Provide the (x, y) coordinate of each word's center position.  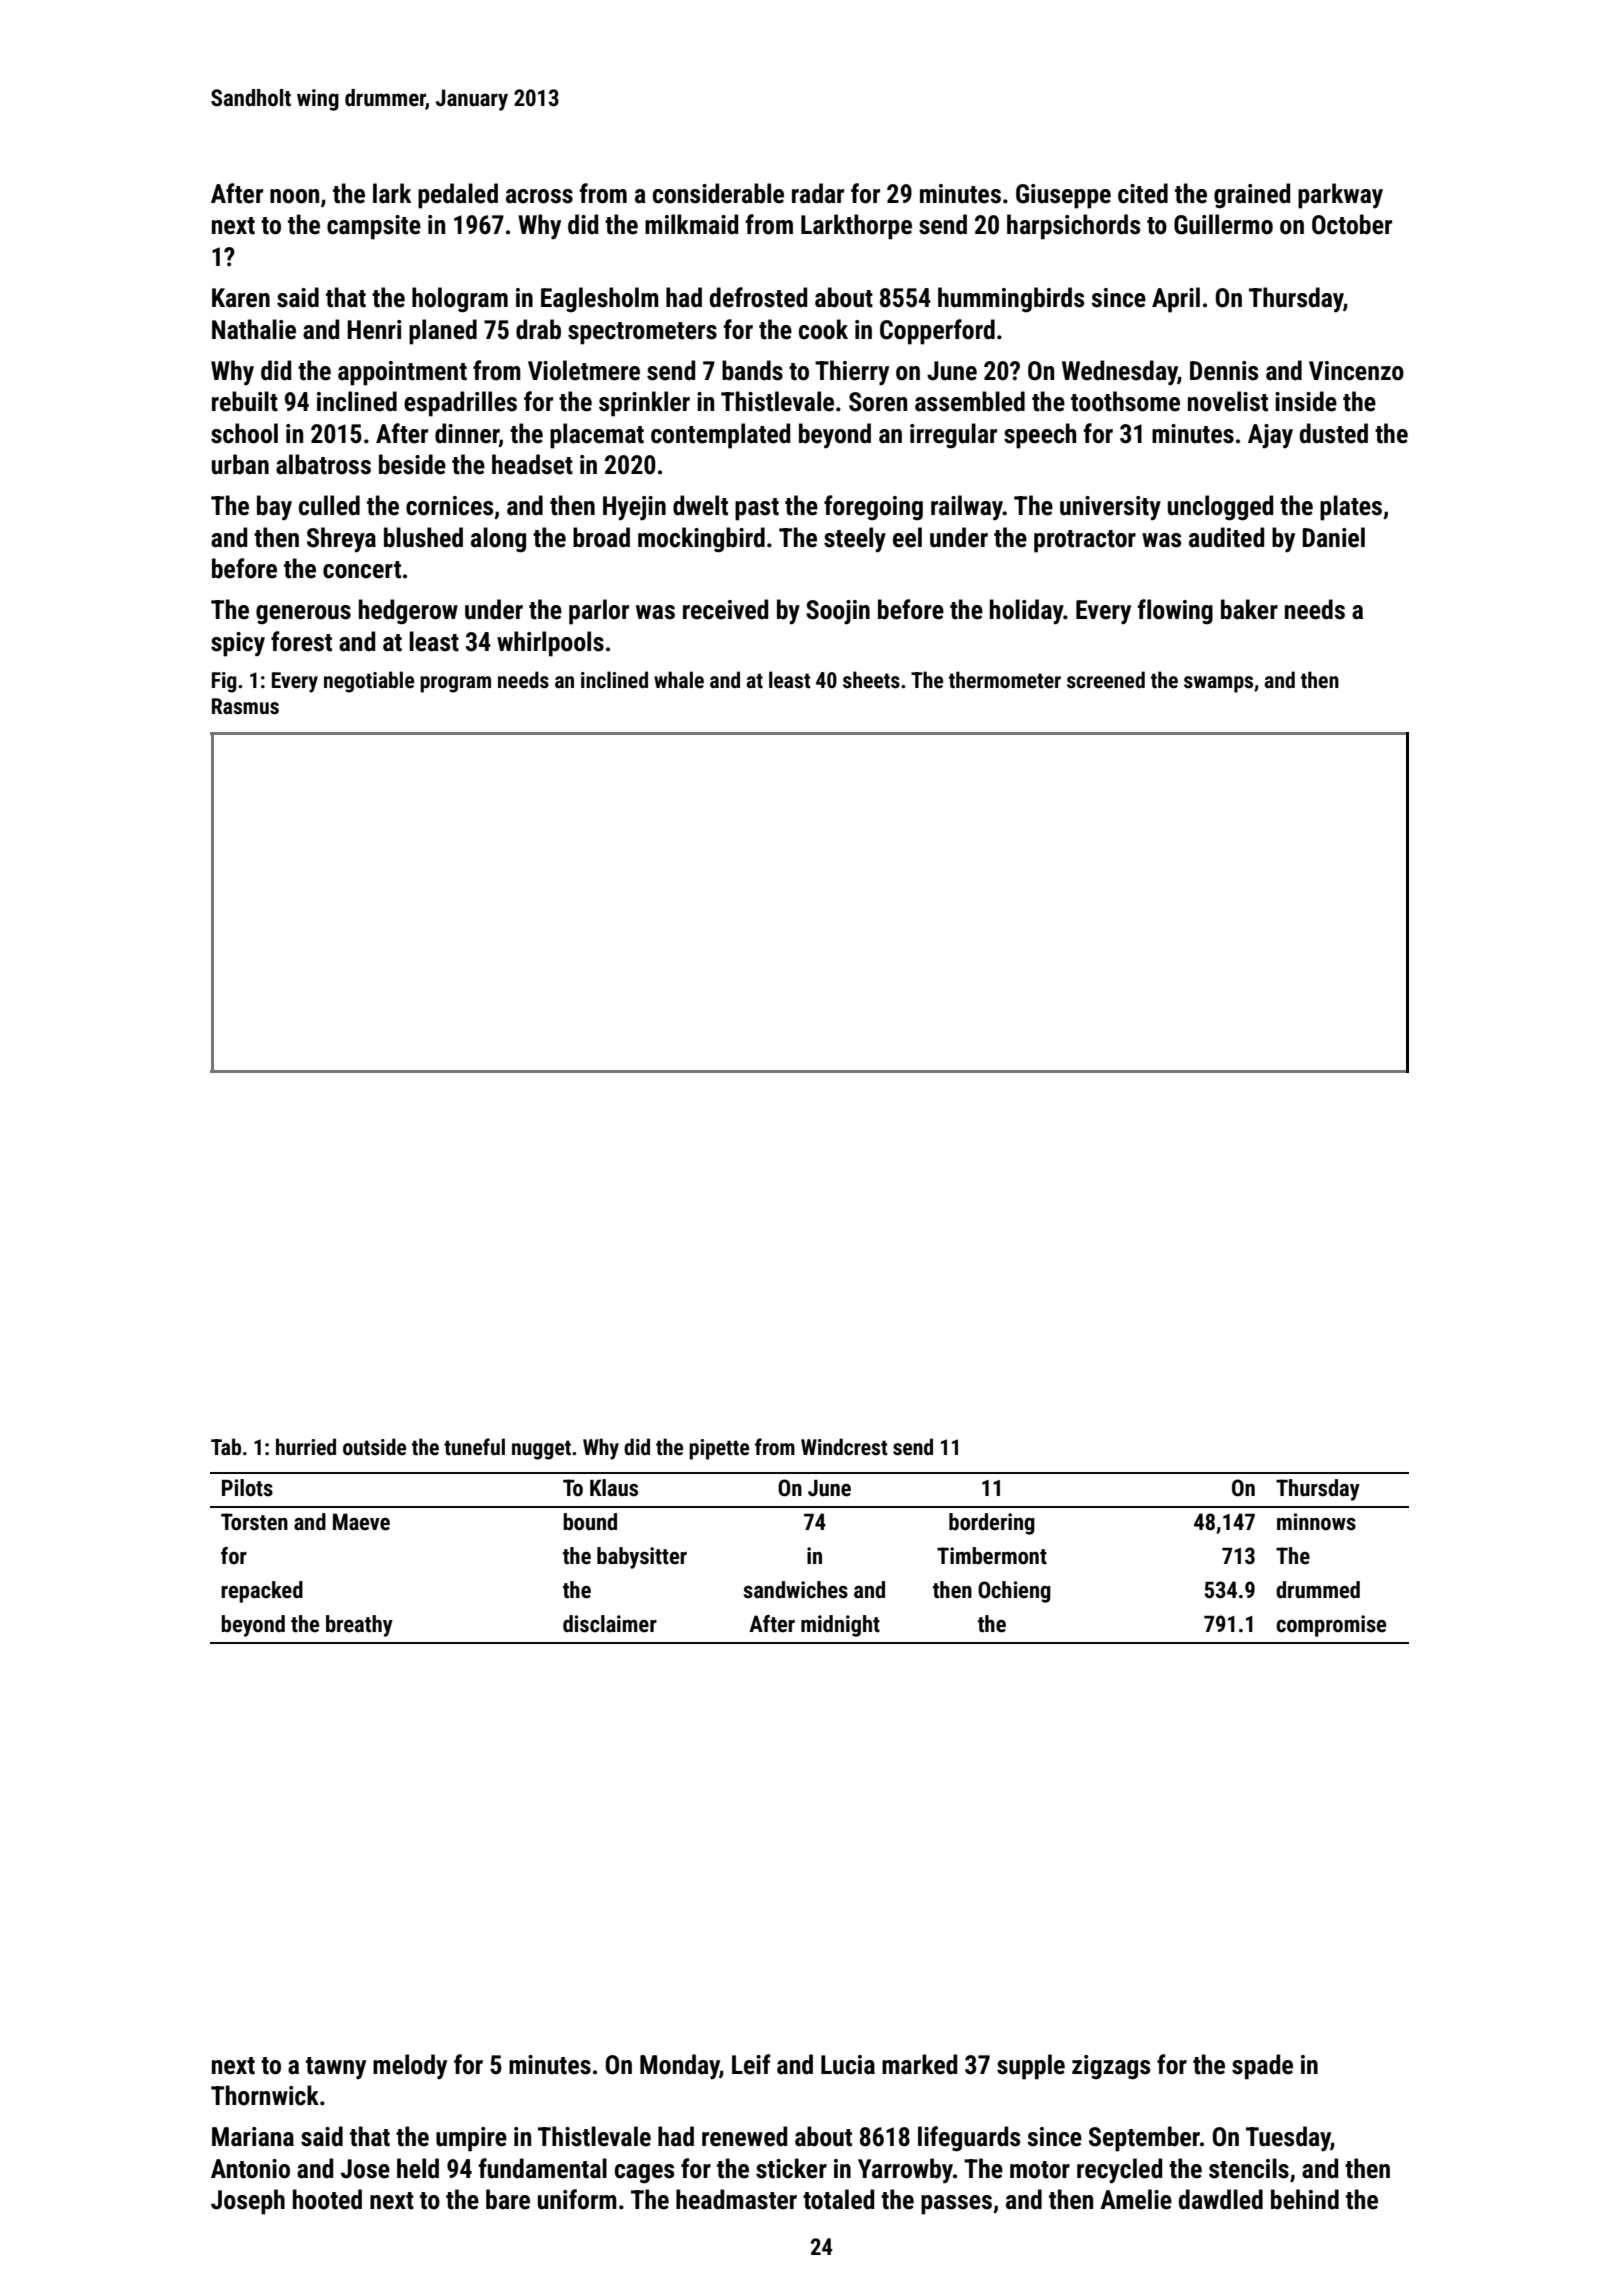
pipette (719, 1449)
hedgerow (408, 612)
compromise (1331, 1626)
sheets (871, 680)
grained (1252, 196)
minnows (1316, 1522)
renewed (744, 2136)
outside (374, 1447)
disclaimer (610, 1624)
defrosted (758, 297)
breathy (359, 1626)
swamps (1218, 684)
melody (410, 2066)
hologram (460, 300)
